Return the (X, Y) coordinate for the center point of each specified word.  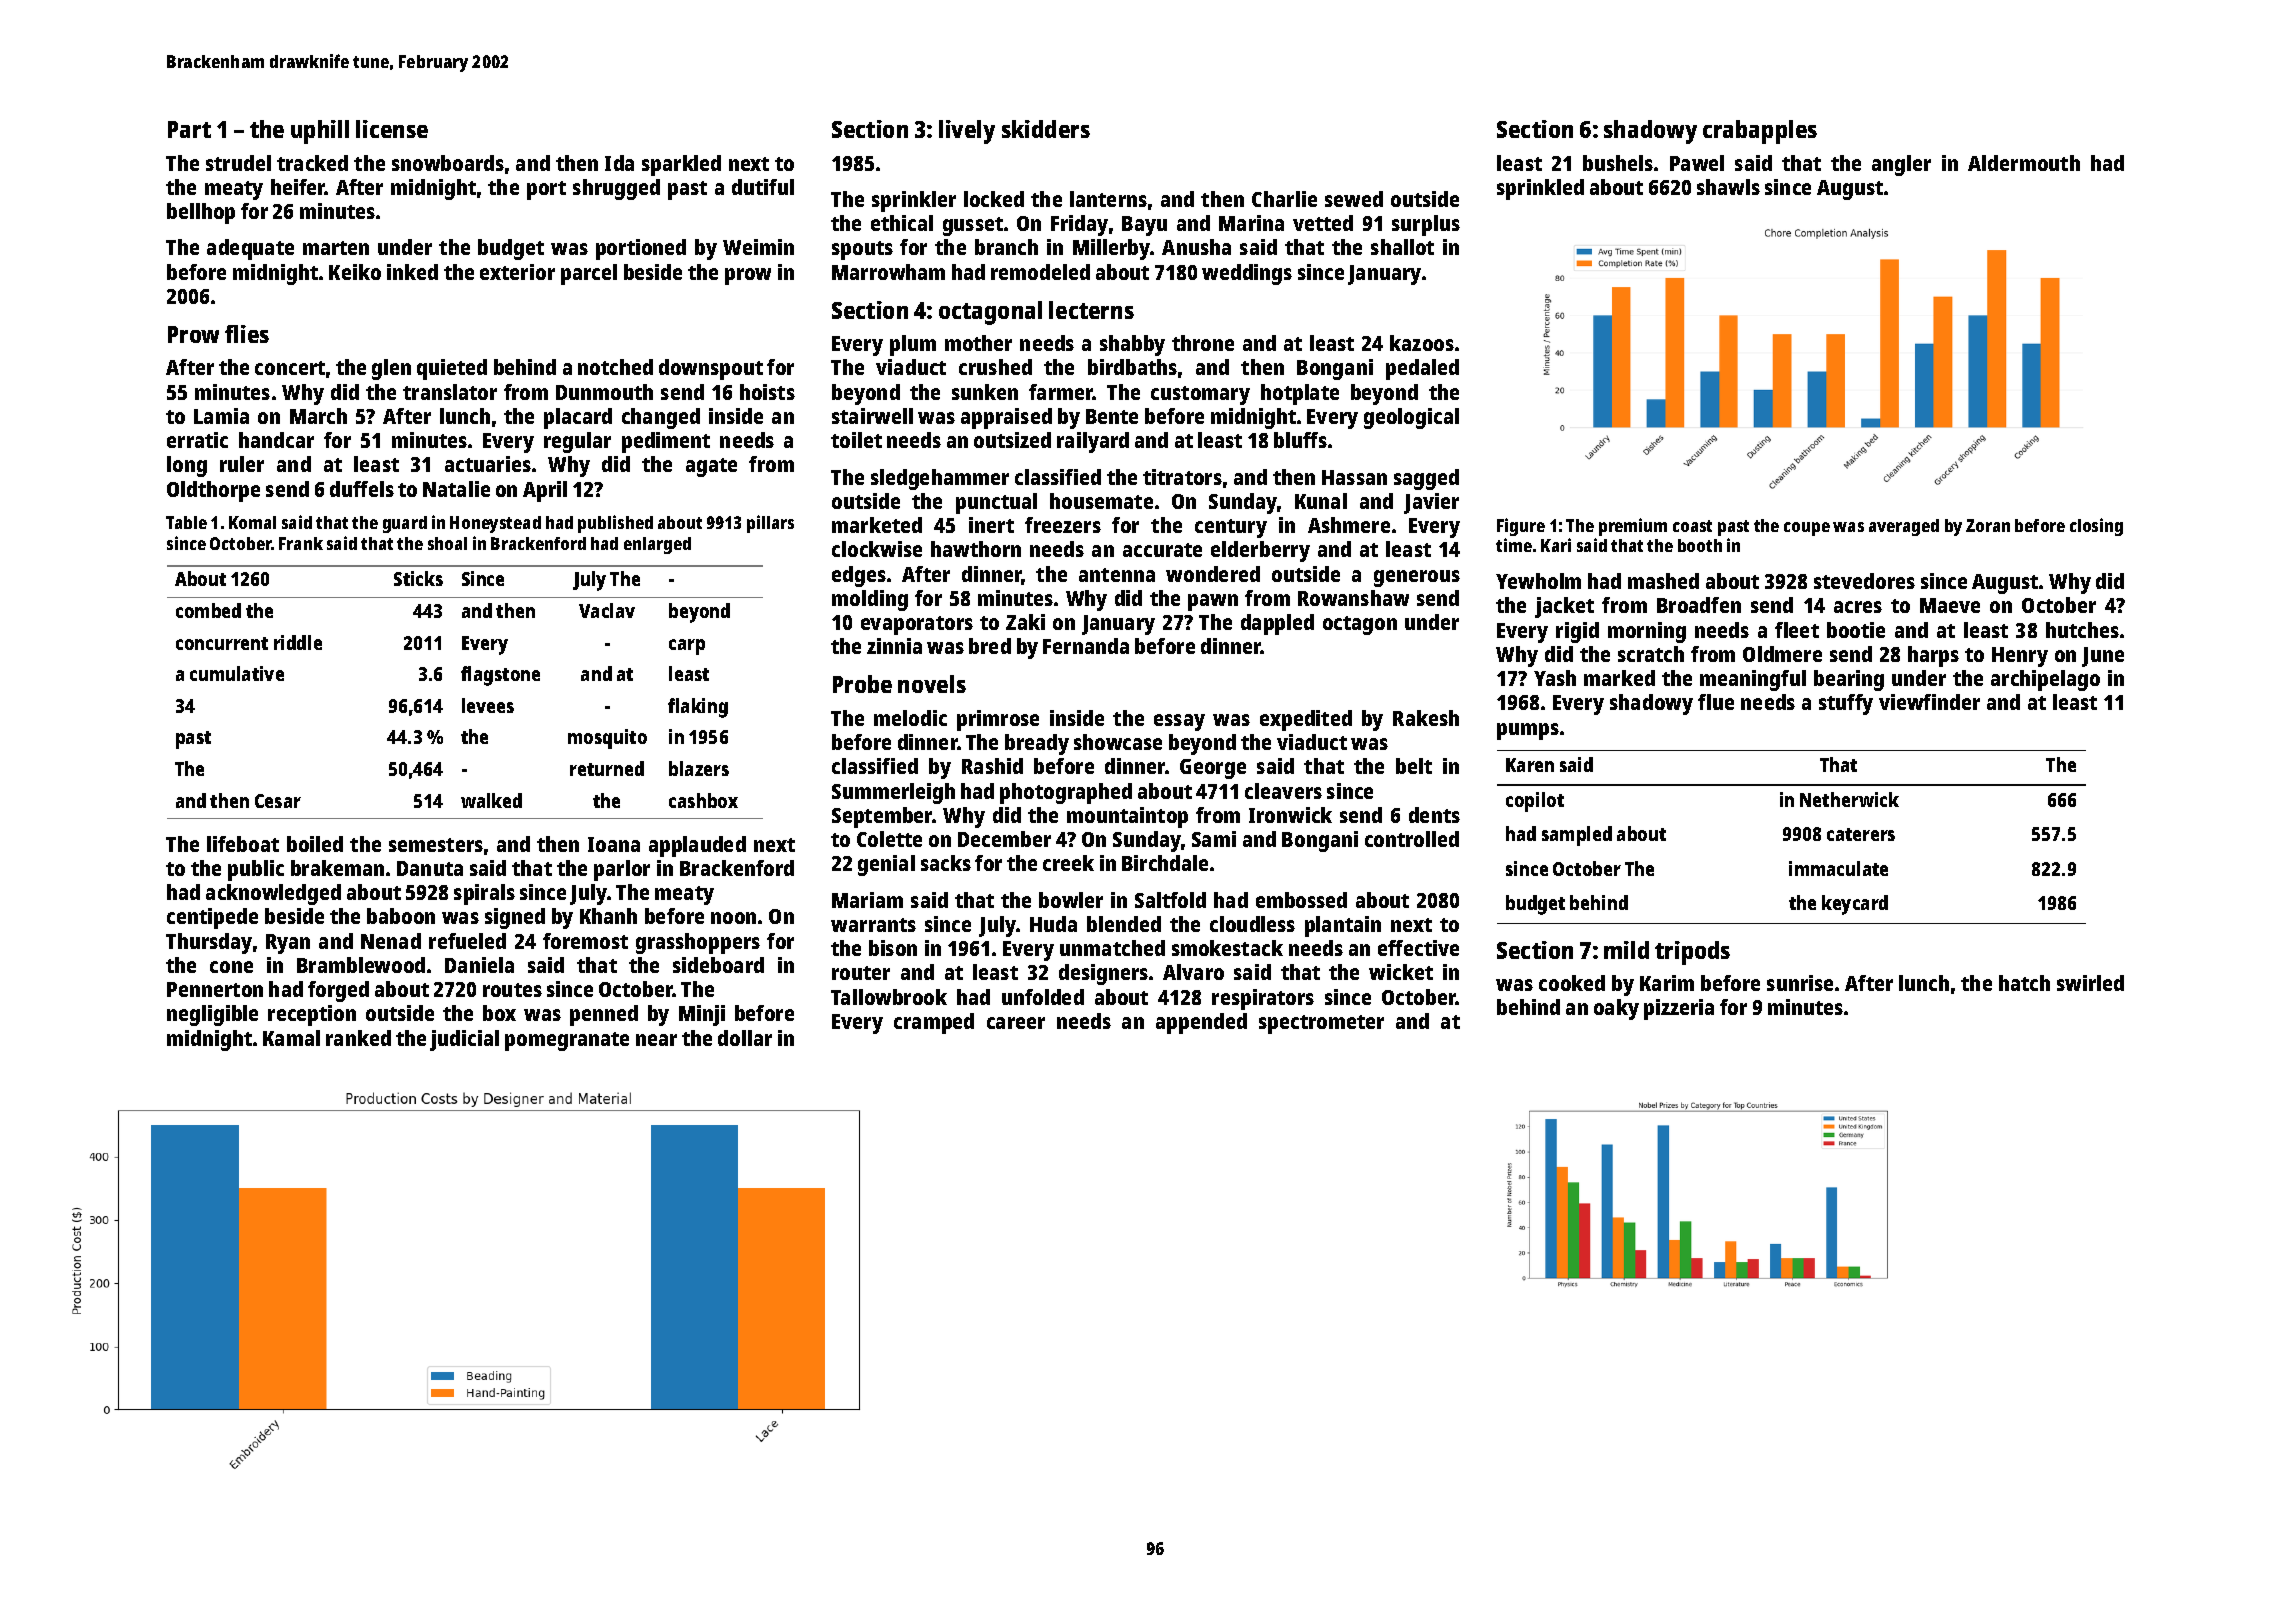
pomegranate (567, 1041)
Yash (1555, 678)
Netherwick (1849, 799)
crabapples (1760, 132)
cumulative (237, 673)
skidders (1046, 129)
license (392, 129)
